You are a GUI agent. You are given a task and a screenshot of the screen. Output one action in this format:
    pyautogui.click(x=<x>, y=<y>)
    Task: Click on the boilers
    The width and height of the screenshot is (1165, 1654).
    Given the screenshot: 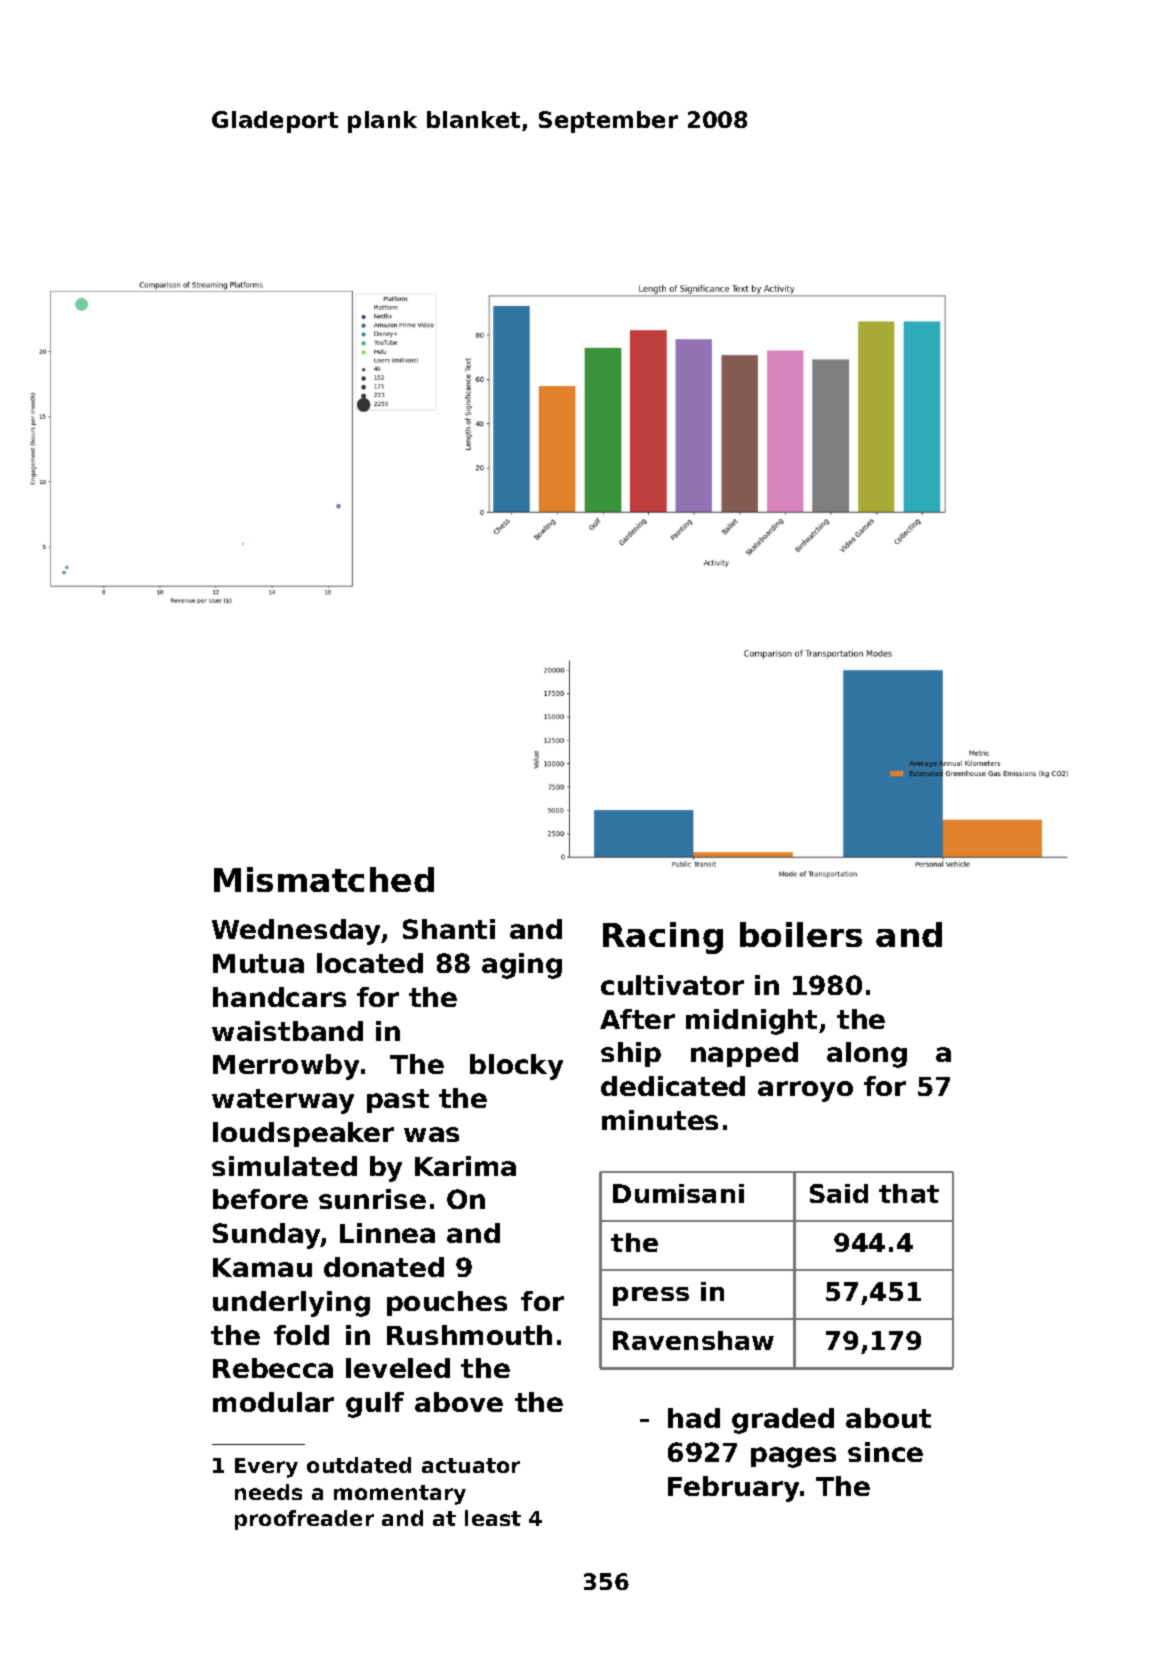 What is the action you would take?
    pyautogui.click(x=801, y=934)
